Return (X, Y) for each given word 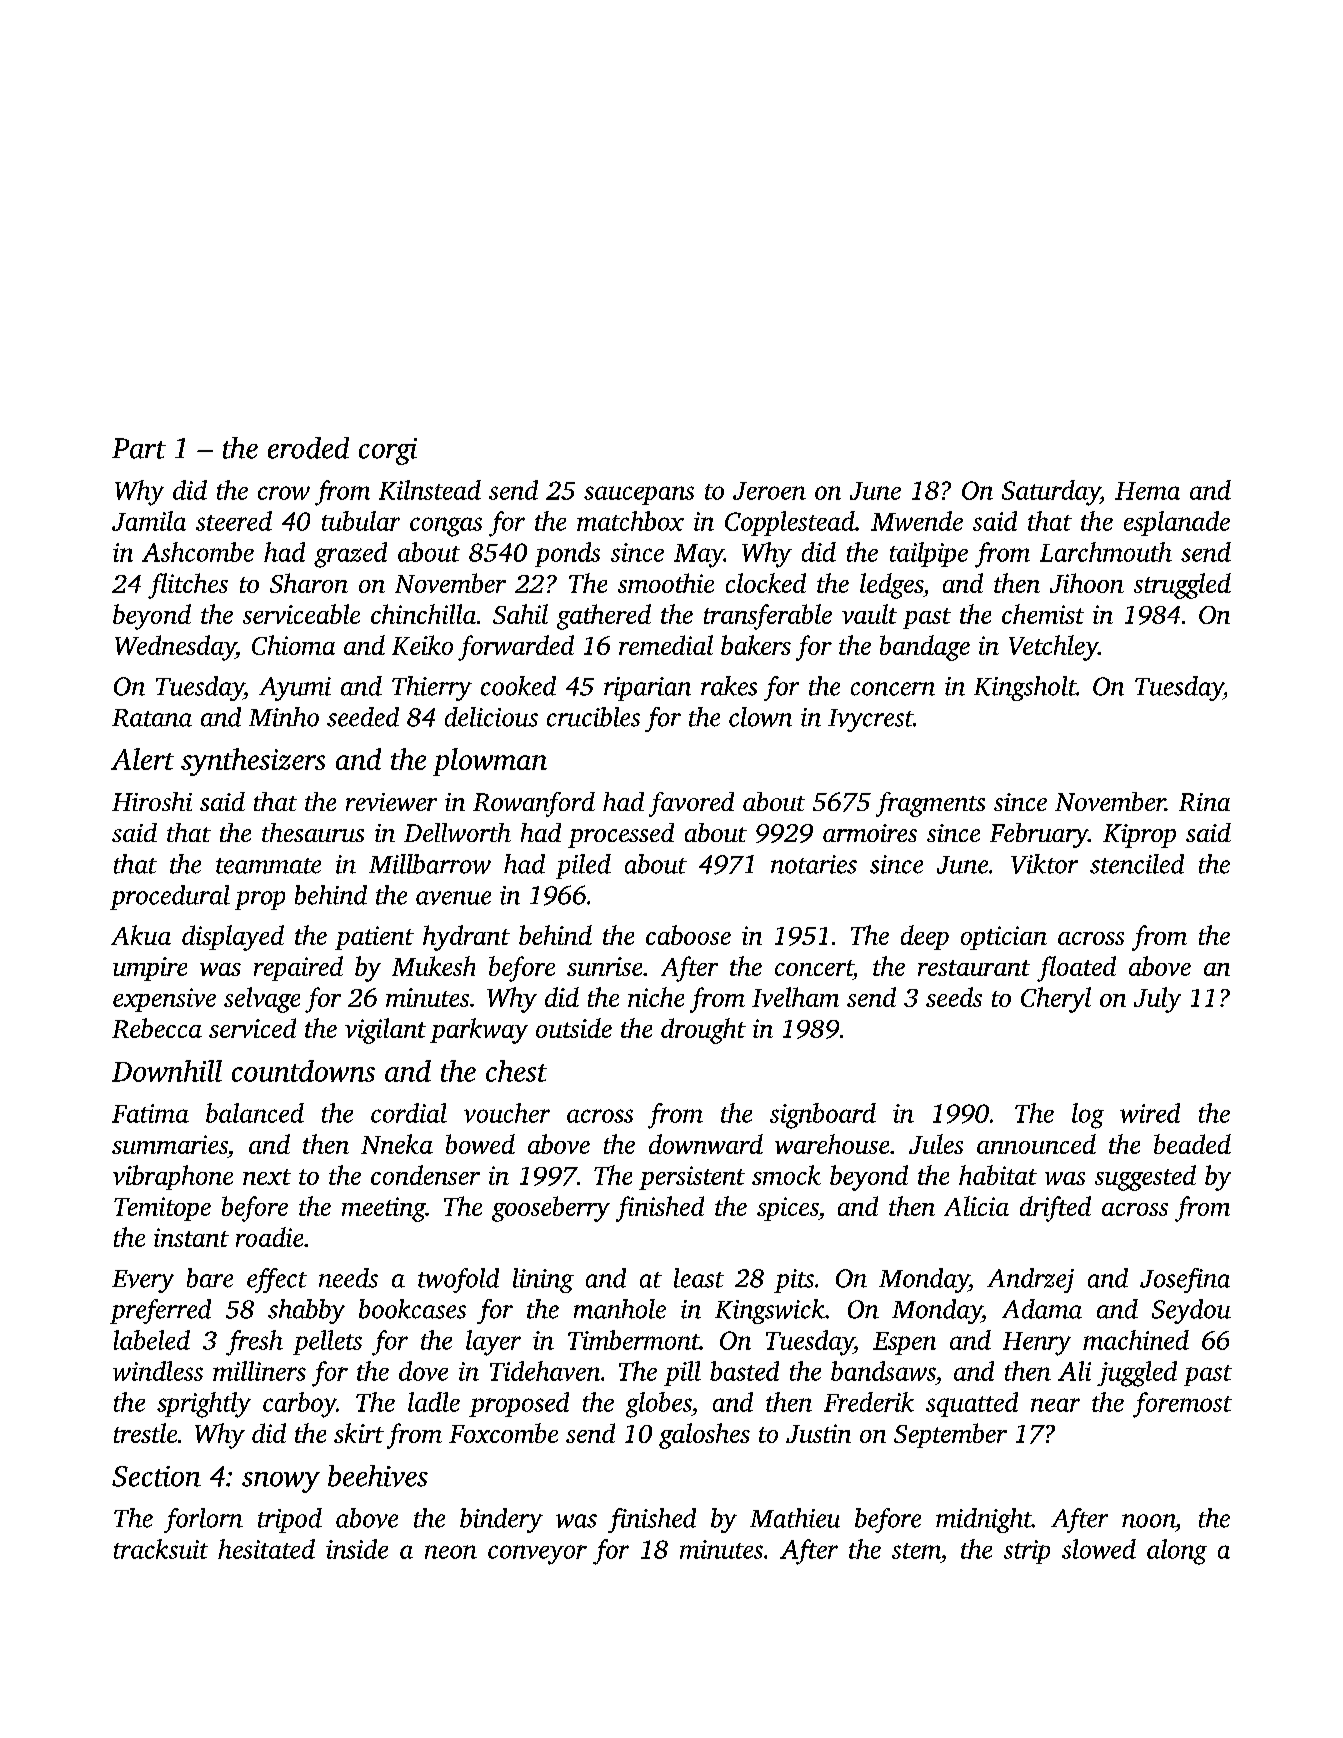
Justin (818, 1433)
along (1177, 1552)
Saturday (1051, 493)
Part (139, 448)
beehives (378, 1476)
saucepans (639, 495)
